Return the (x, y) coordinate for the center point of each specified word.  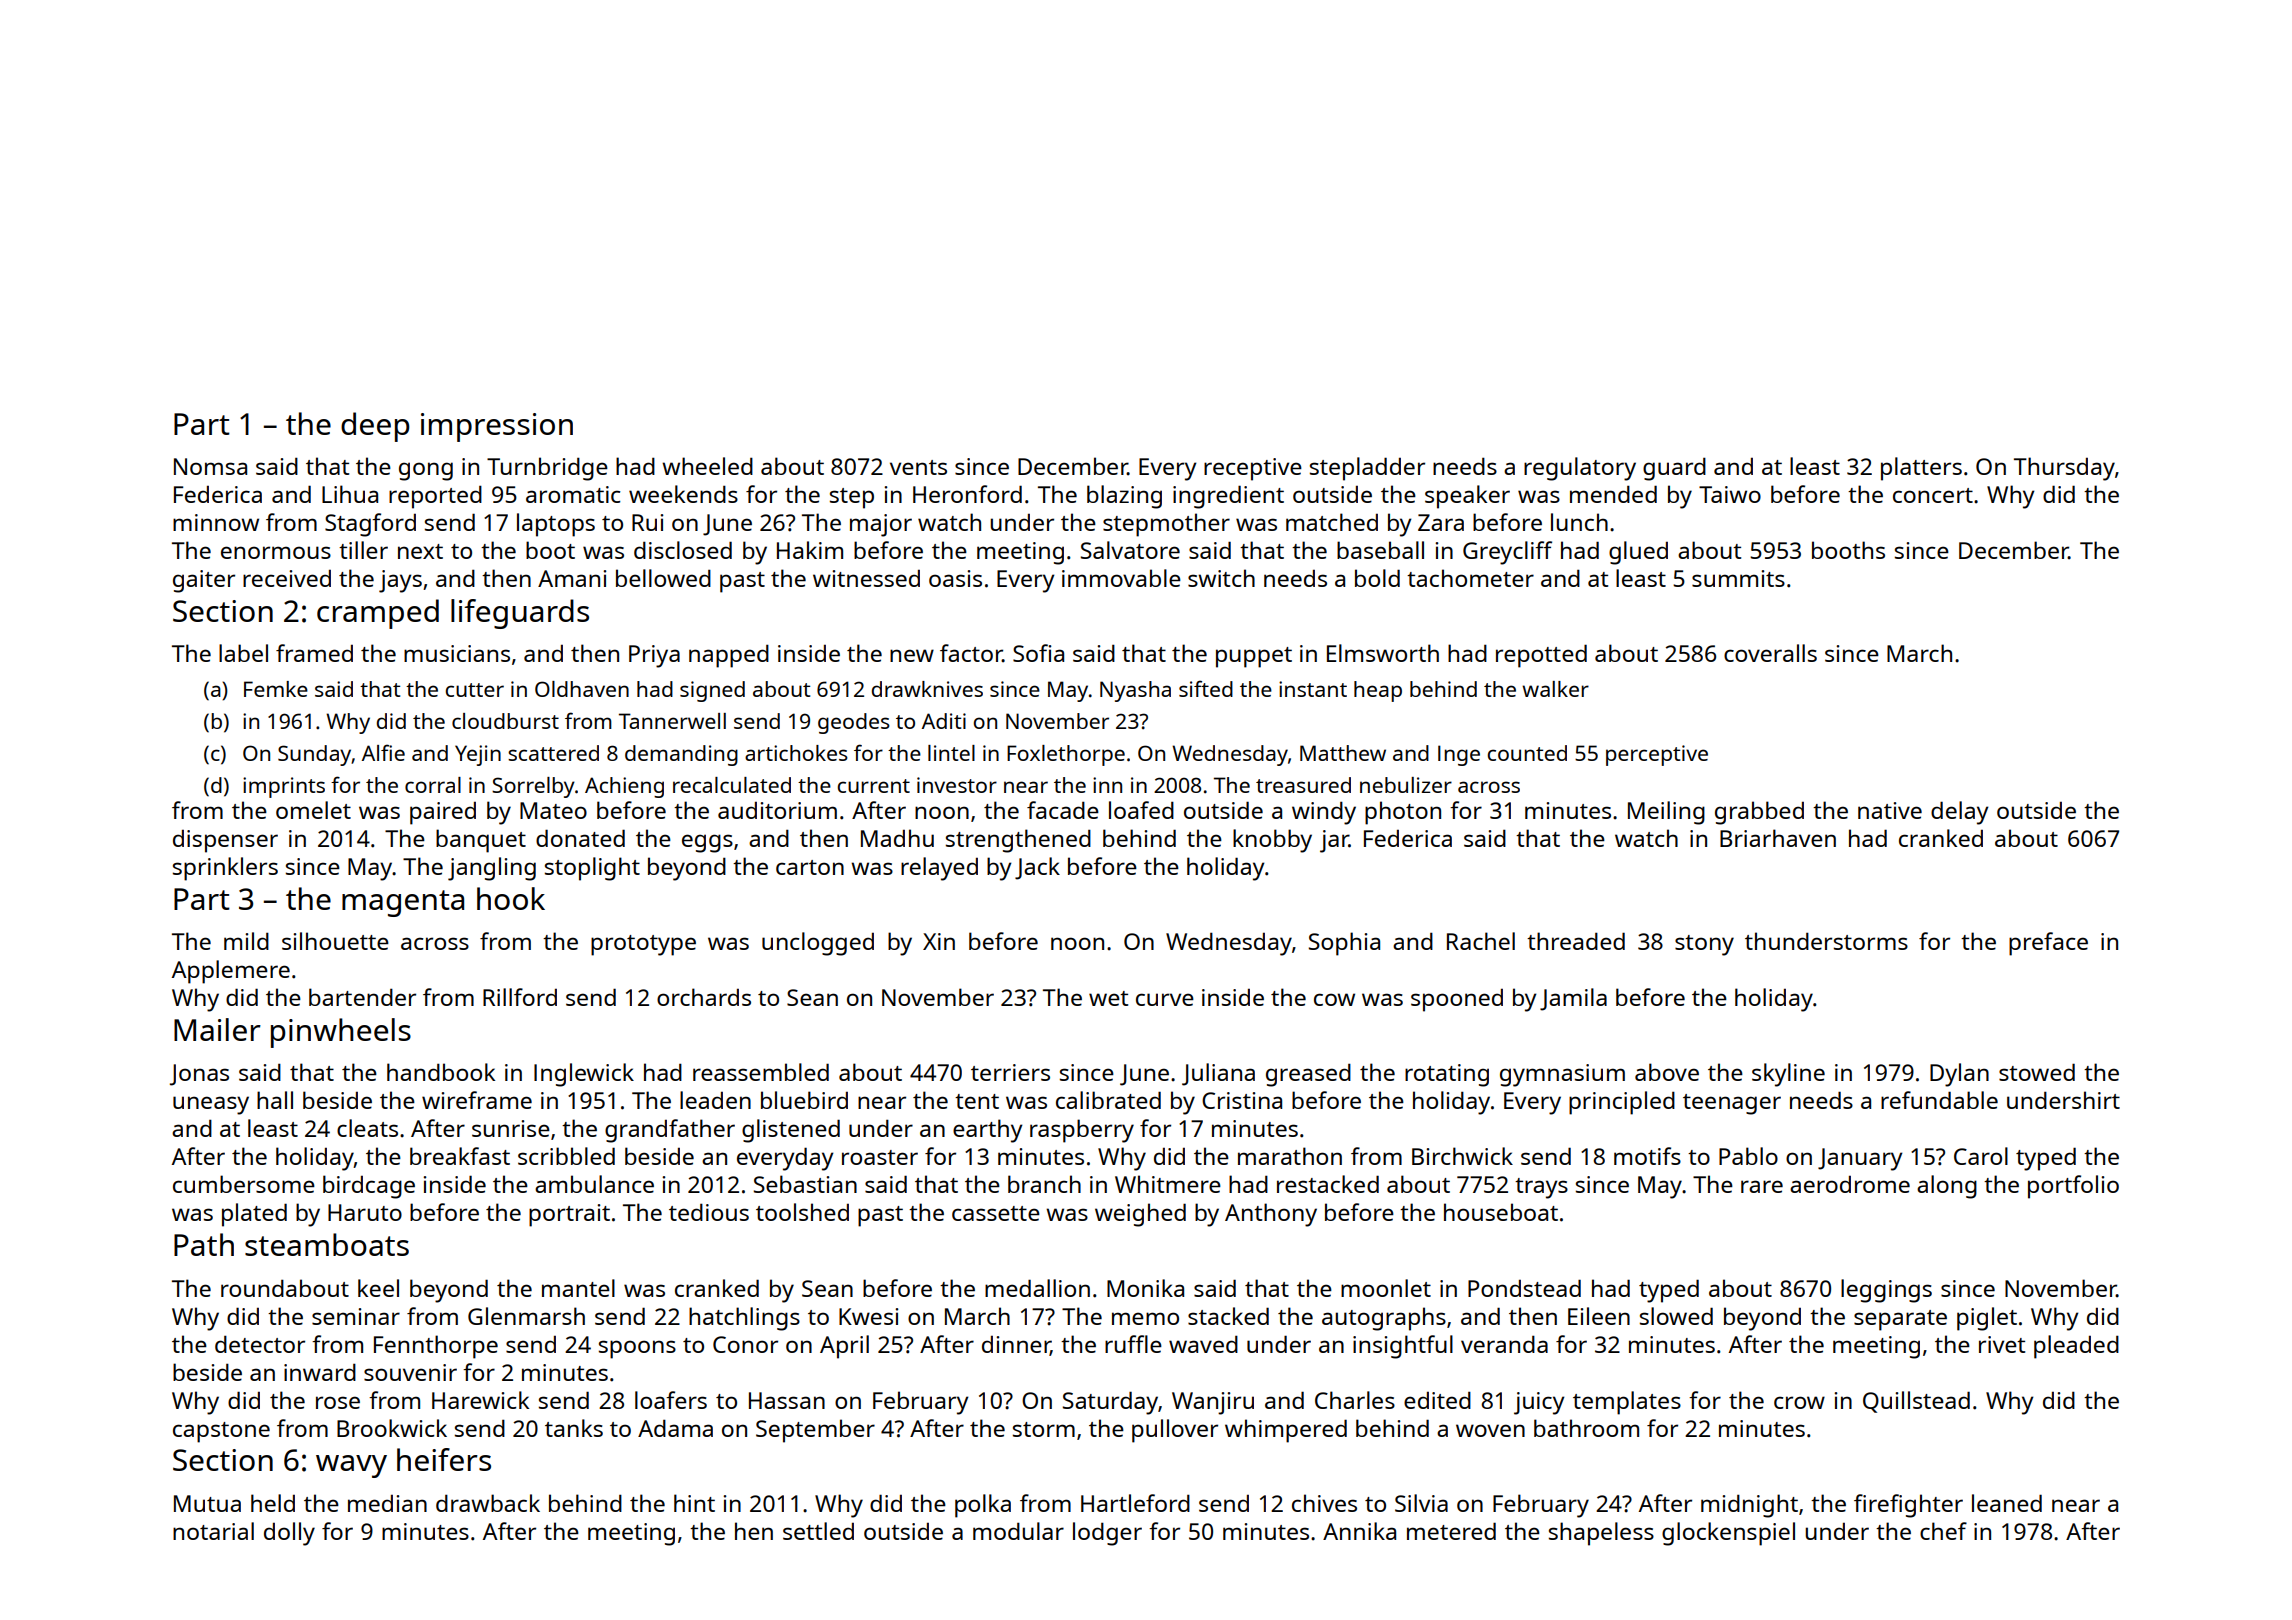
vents (918, 467)
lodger (1107, 1534)
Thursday (2064, 469)
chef (1943, 1531)
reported (435, 497)
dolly (289, 1534)
